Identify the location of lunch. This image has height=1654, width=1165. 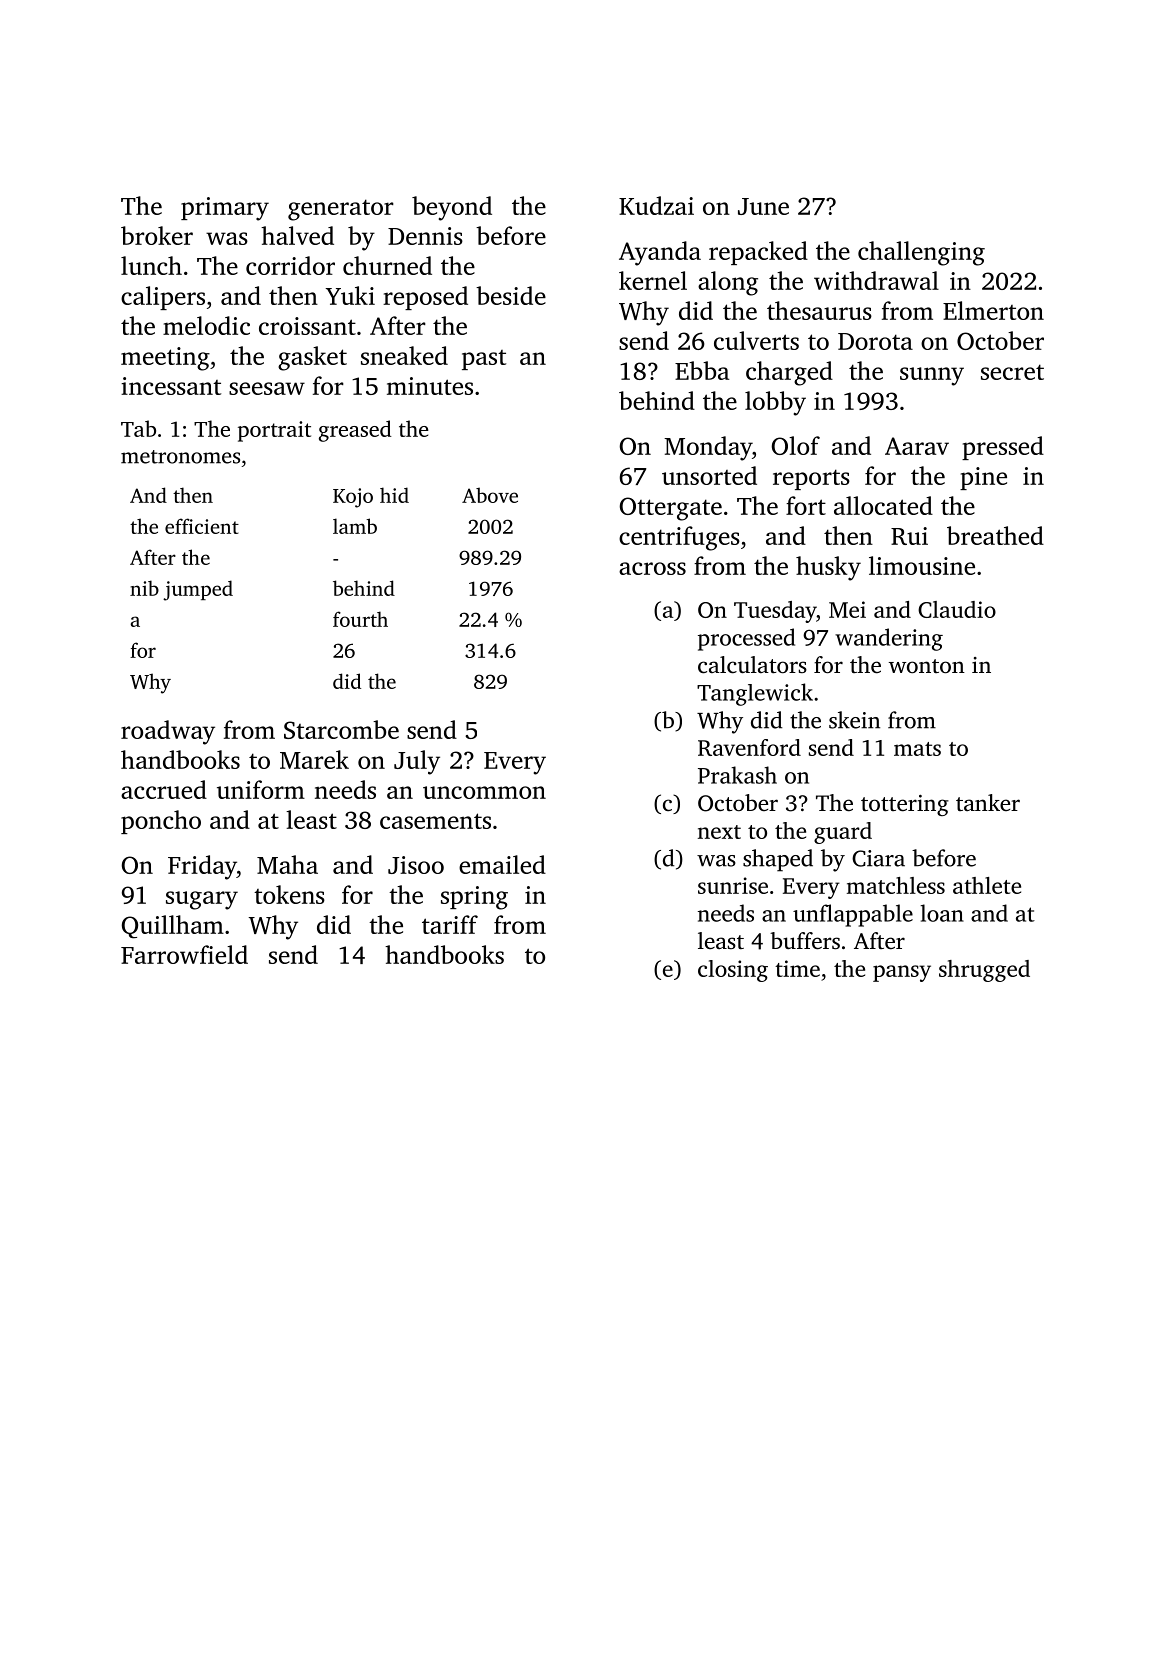
(151, 265).
